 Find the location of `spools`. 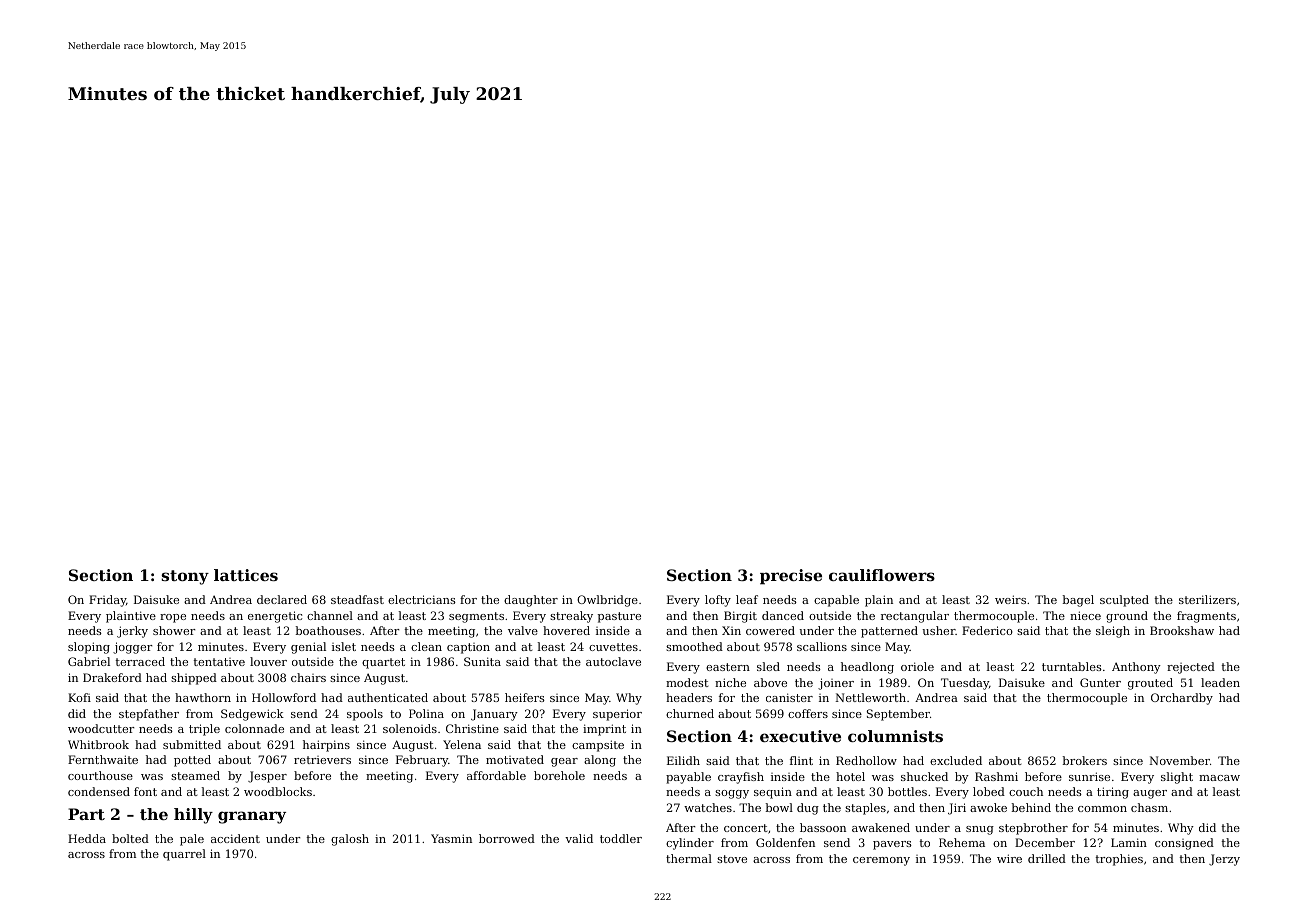

spools is located at coordinates (365, 715).
